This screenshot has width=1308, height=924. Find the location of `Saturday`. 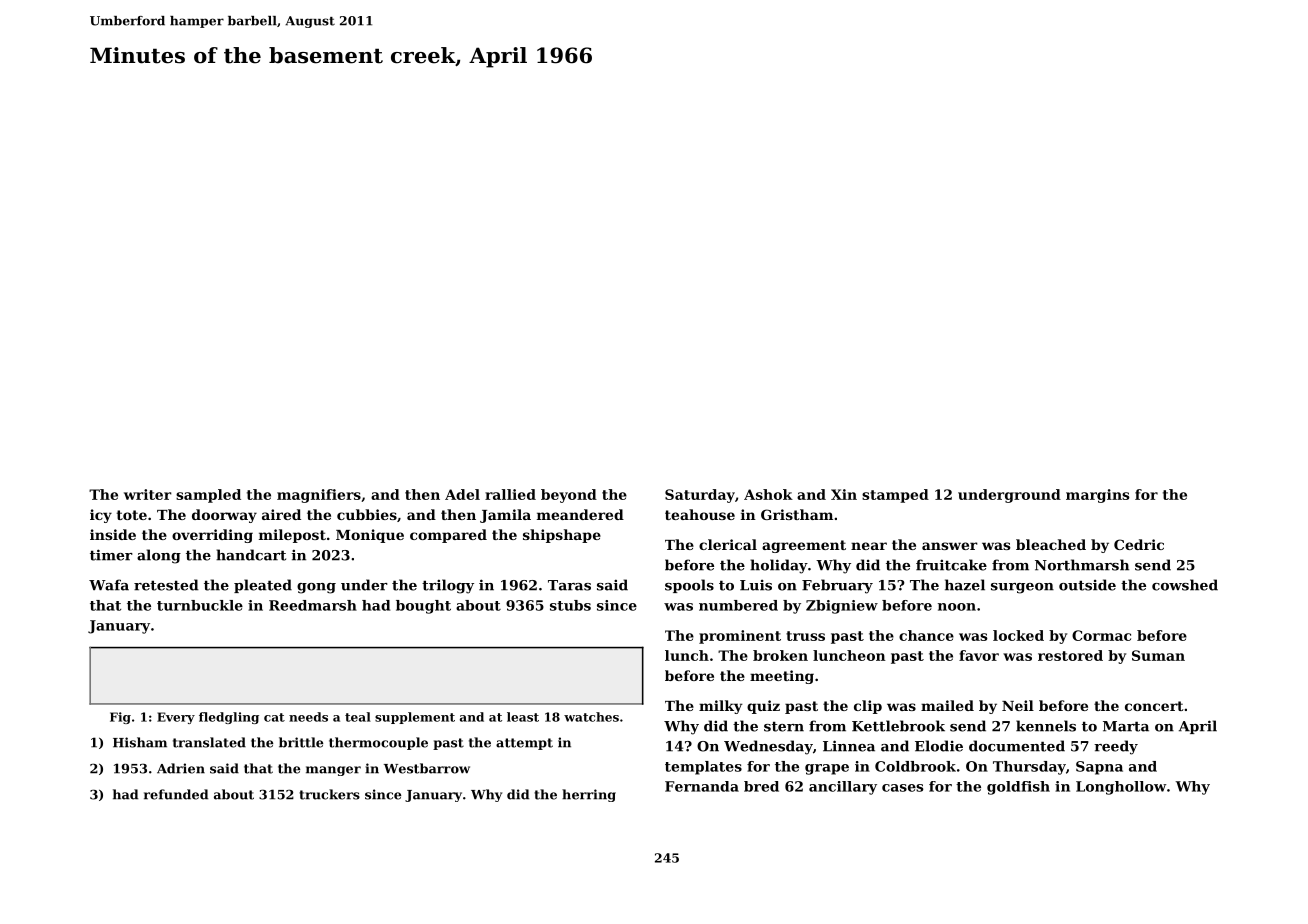

Saturday is located at coordinates (700, 496).
